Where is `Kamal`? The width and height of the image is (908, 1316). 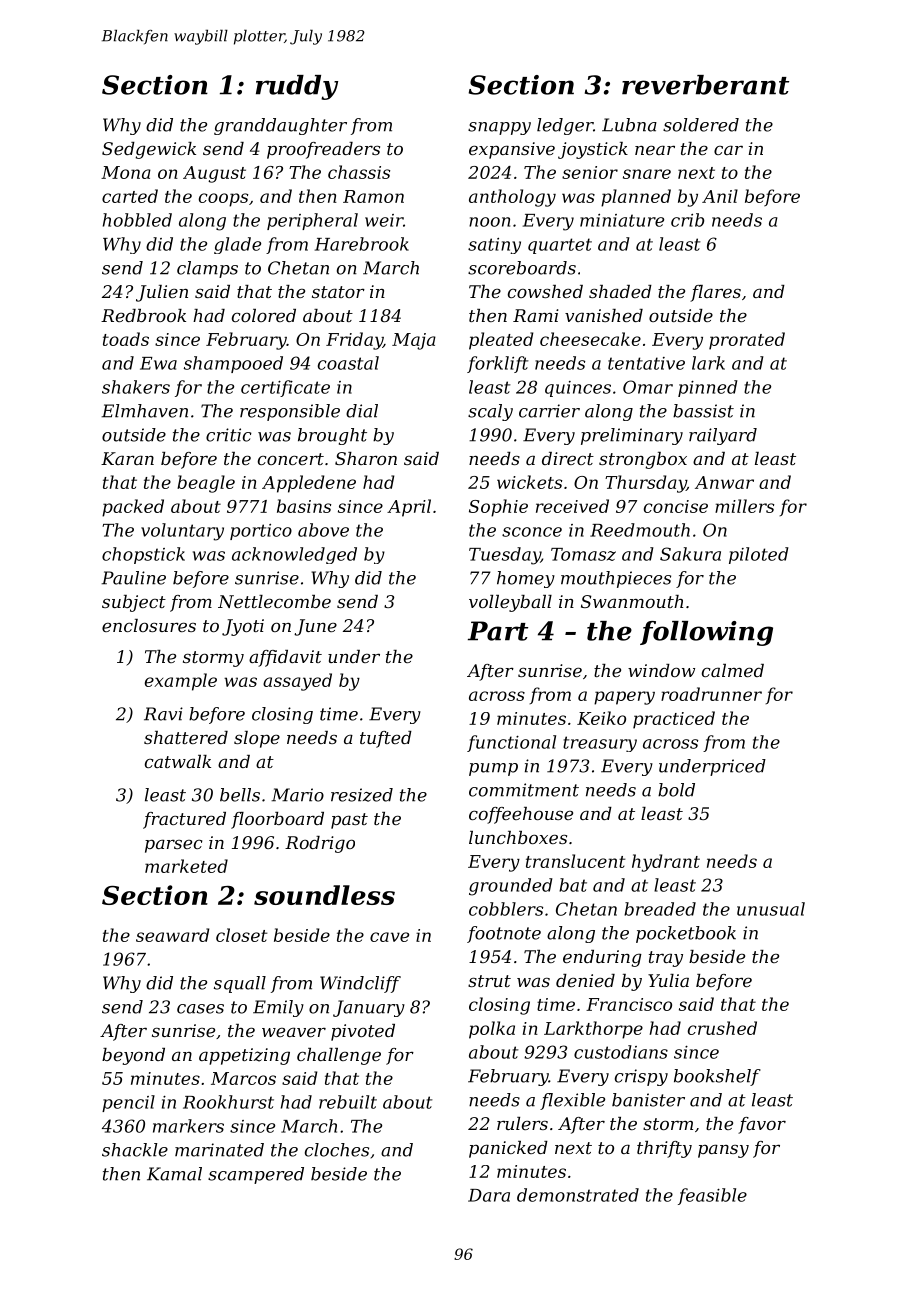 Kamal is located at coordinates (174, 1174).
